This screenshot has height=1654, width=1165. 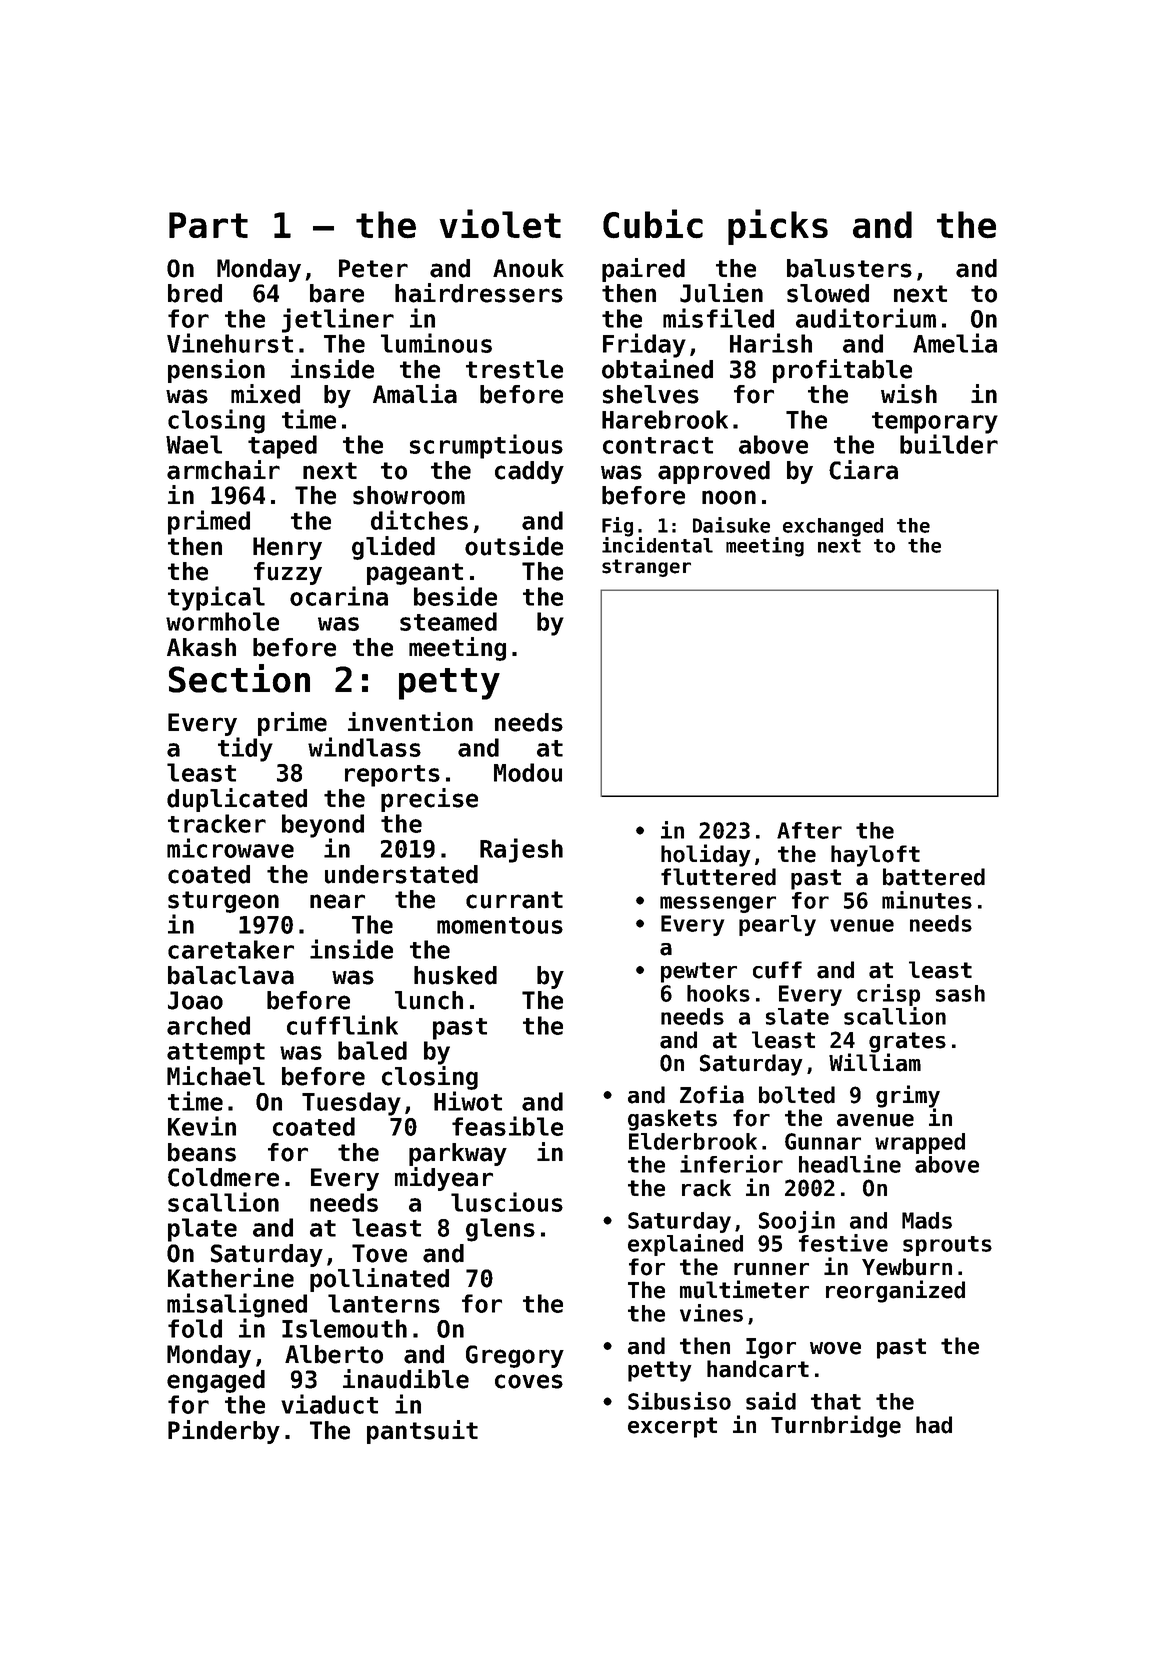 I want to click on Cubic, so click(x=653, y=224).
